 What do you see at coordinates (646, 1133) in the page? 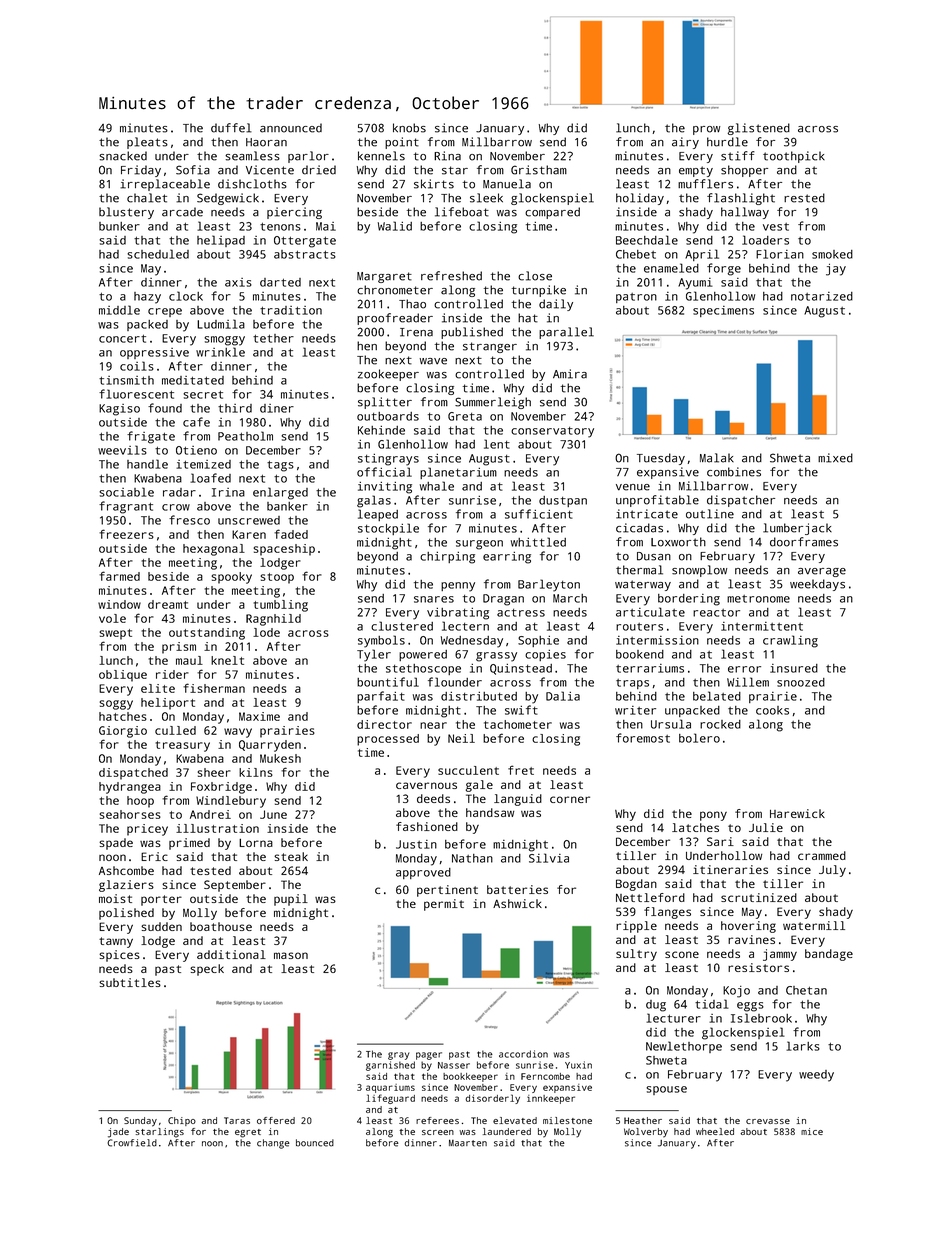
I see `Wolverby` at bounding box center [646, 1133].
